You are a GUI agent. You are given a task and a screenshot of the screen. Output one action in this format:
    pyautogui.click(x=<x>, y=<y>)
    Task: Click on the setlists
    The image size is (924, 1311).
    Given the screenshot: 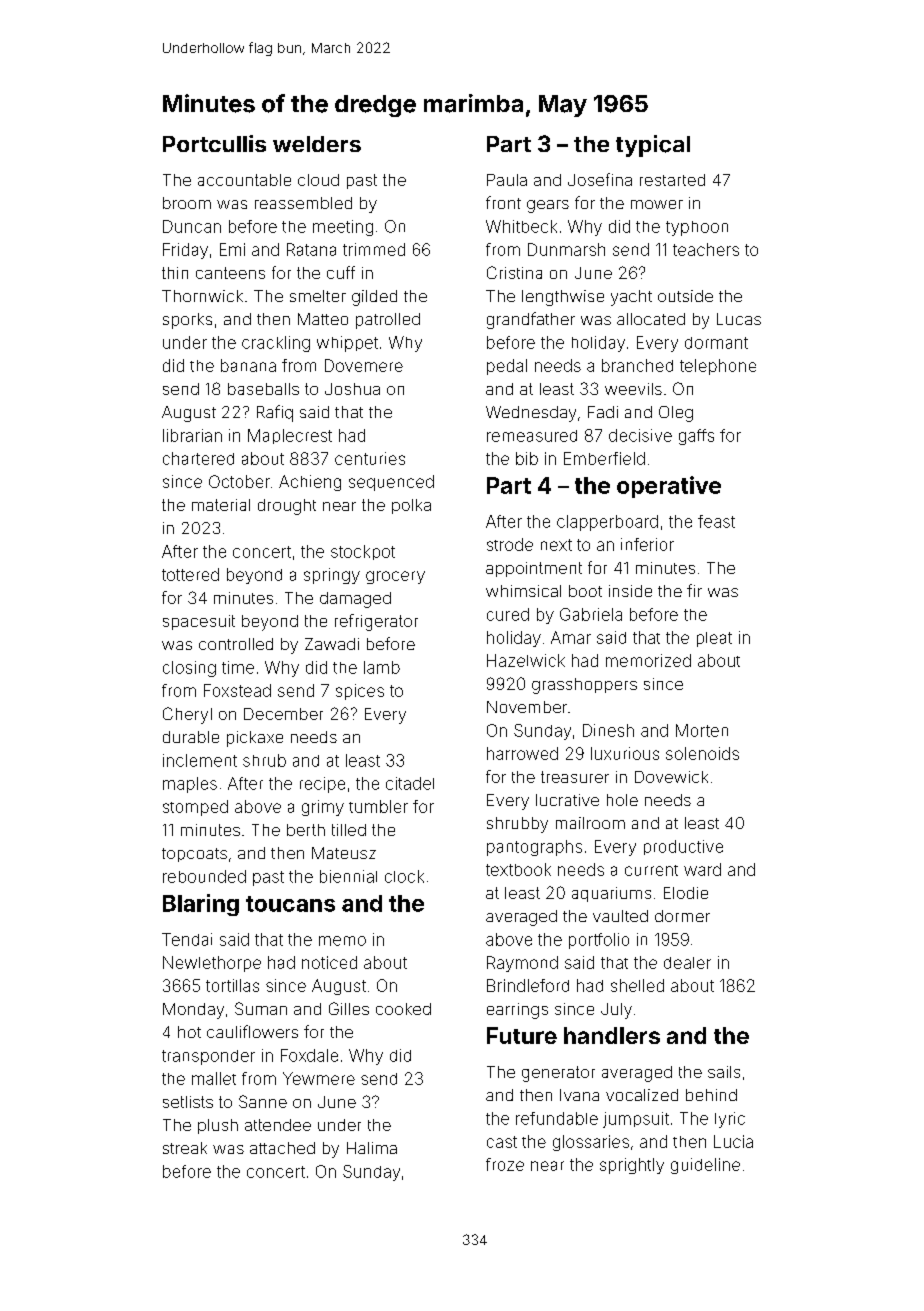 What is the action you would take?
    pyautogui.click(x=188, y=1102)
